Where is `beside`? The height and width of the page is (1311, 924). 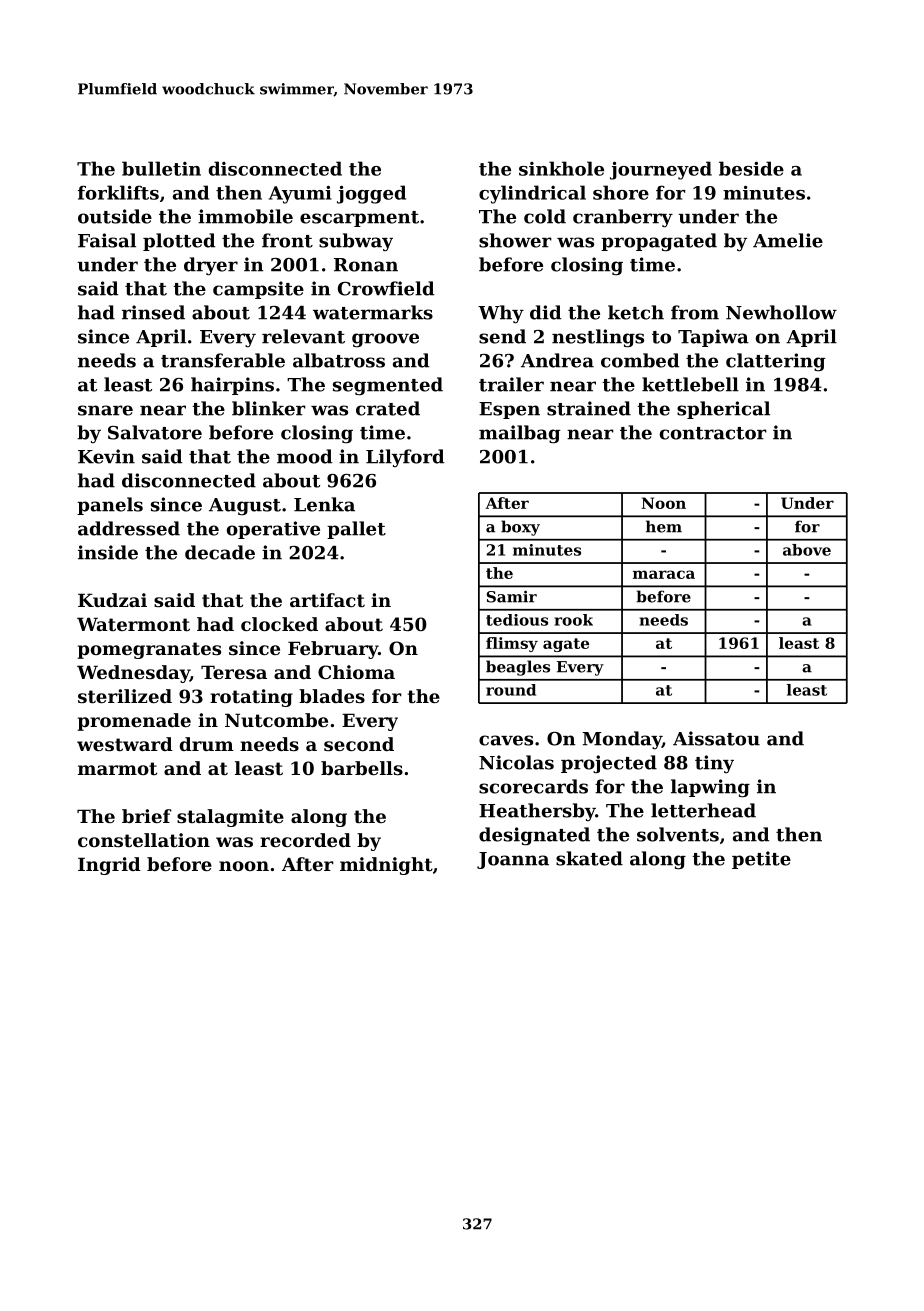
beside is located at coordinates (751, 168).
